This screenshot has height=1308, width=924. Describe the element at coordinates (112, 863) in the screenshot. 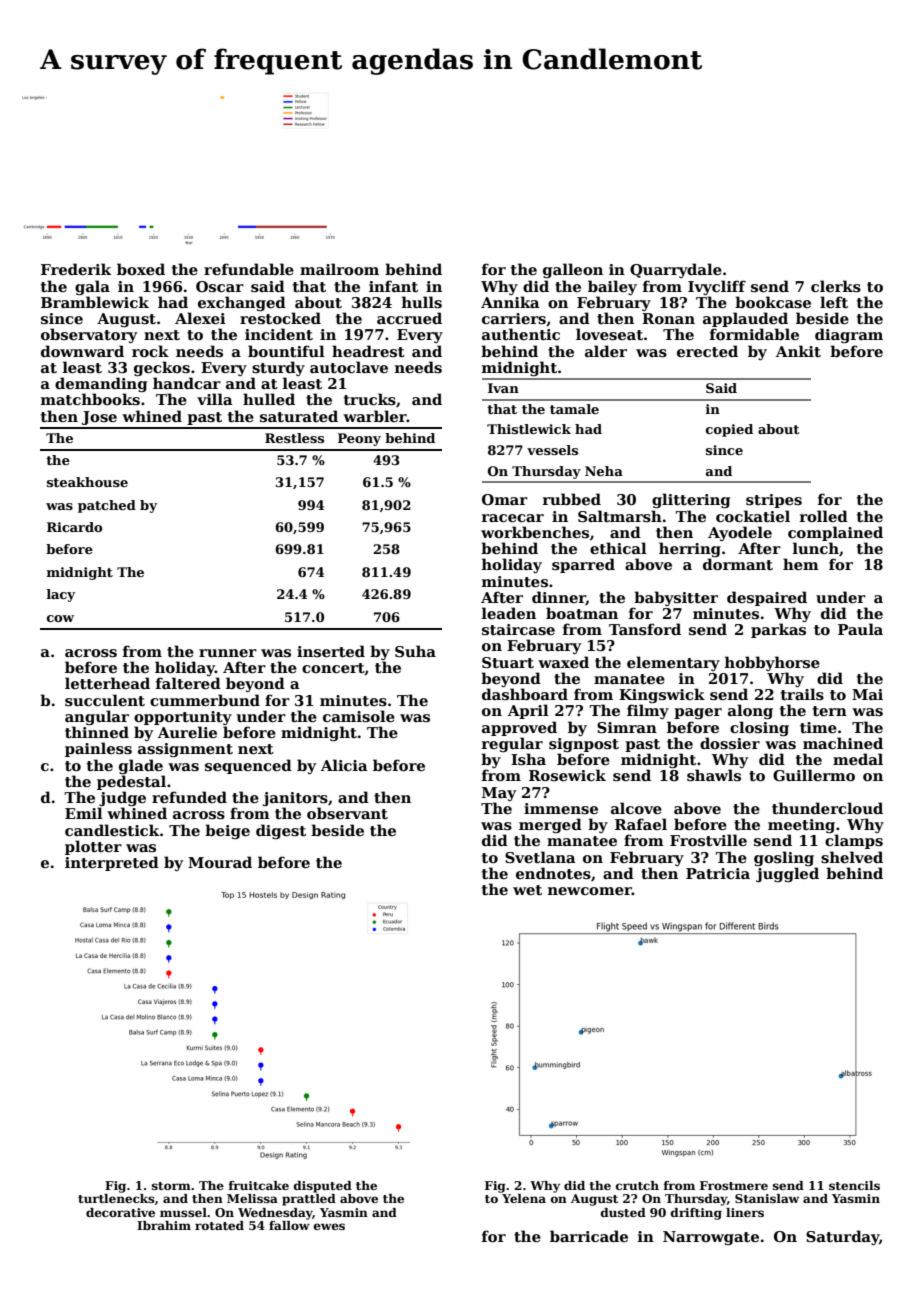

I see `interpreted` at that location.
